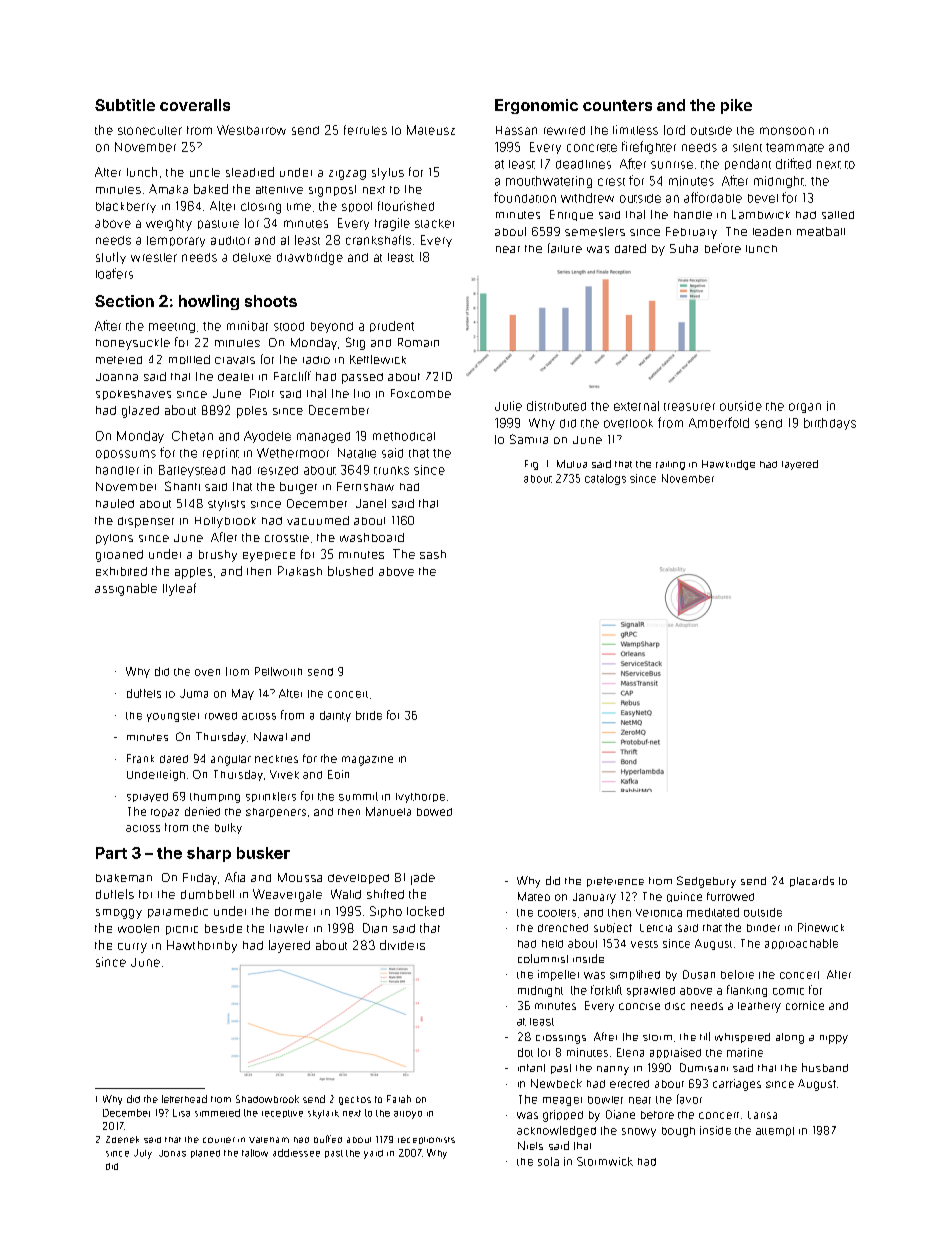 The image size is (952, 1233). I want to click on Zdenek, so click(122, 1139).
